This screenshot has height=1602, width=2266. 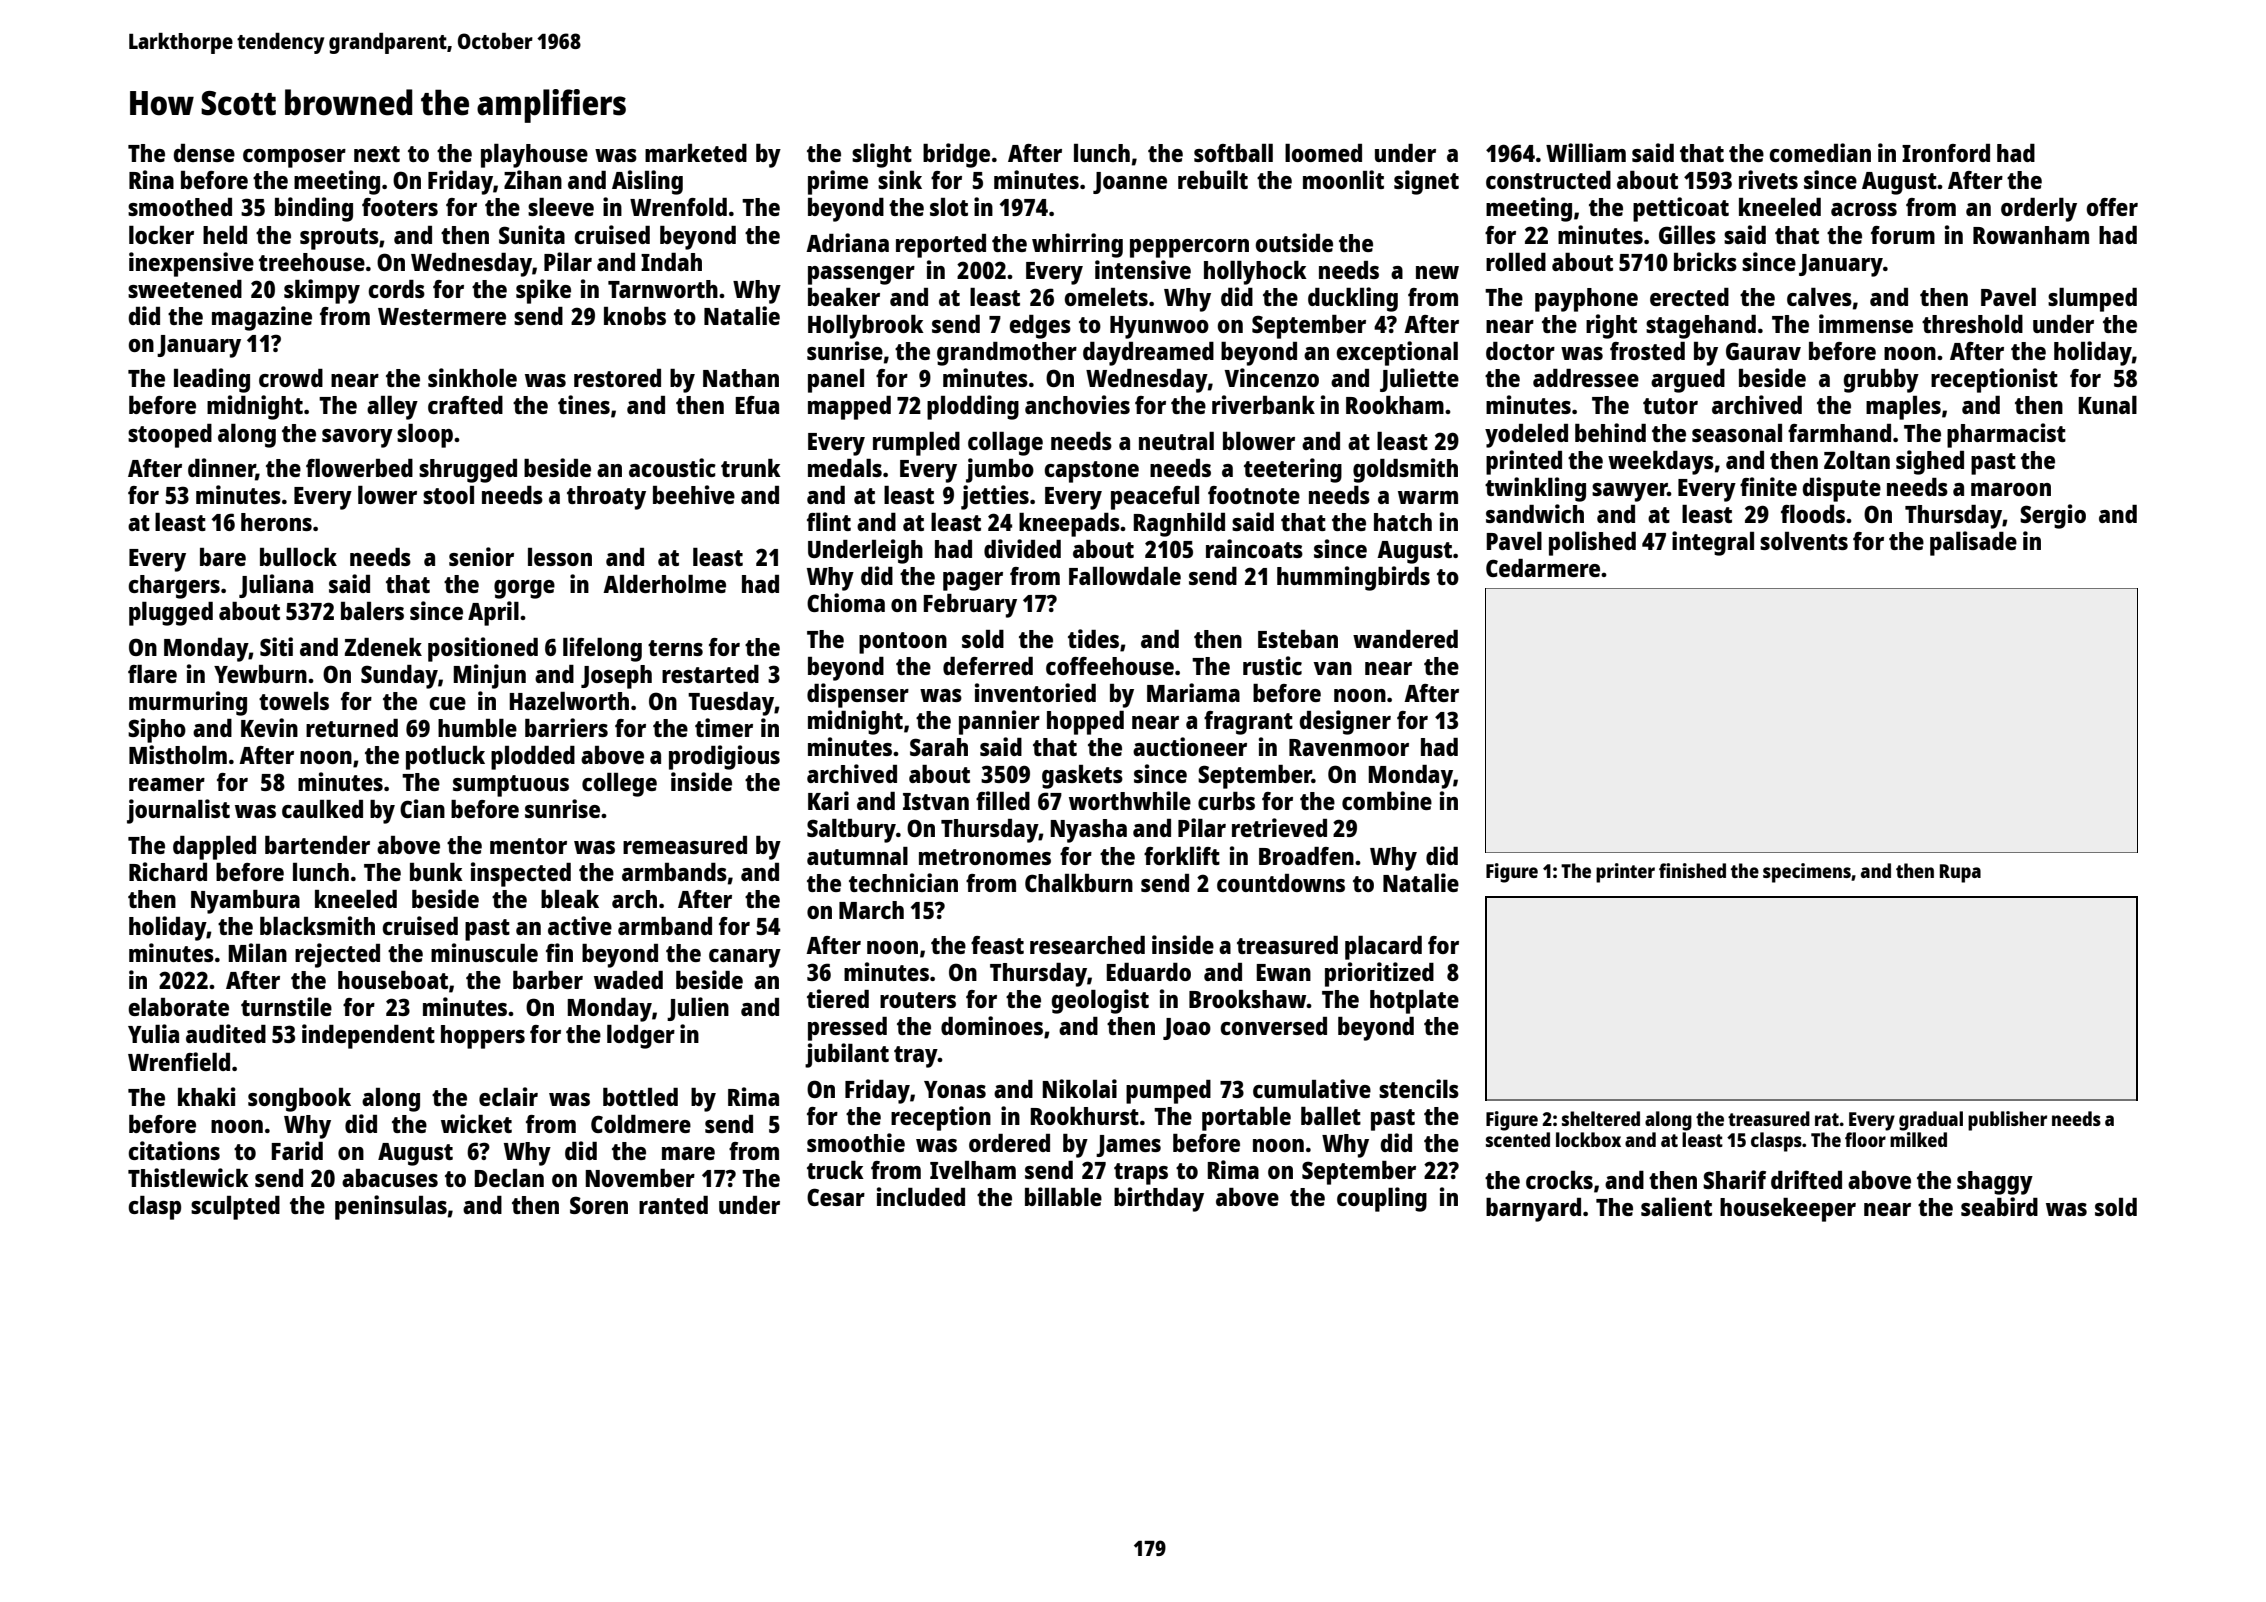 What do you see at coordinates (916, 1057) in the screenshot?
I see `tray` at bounding box center [916, 1057].
